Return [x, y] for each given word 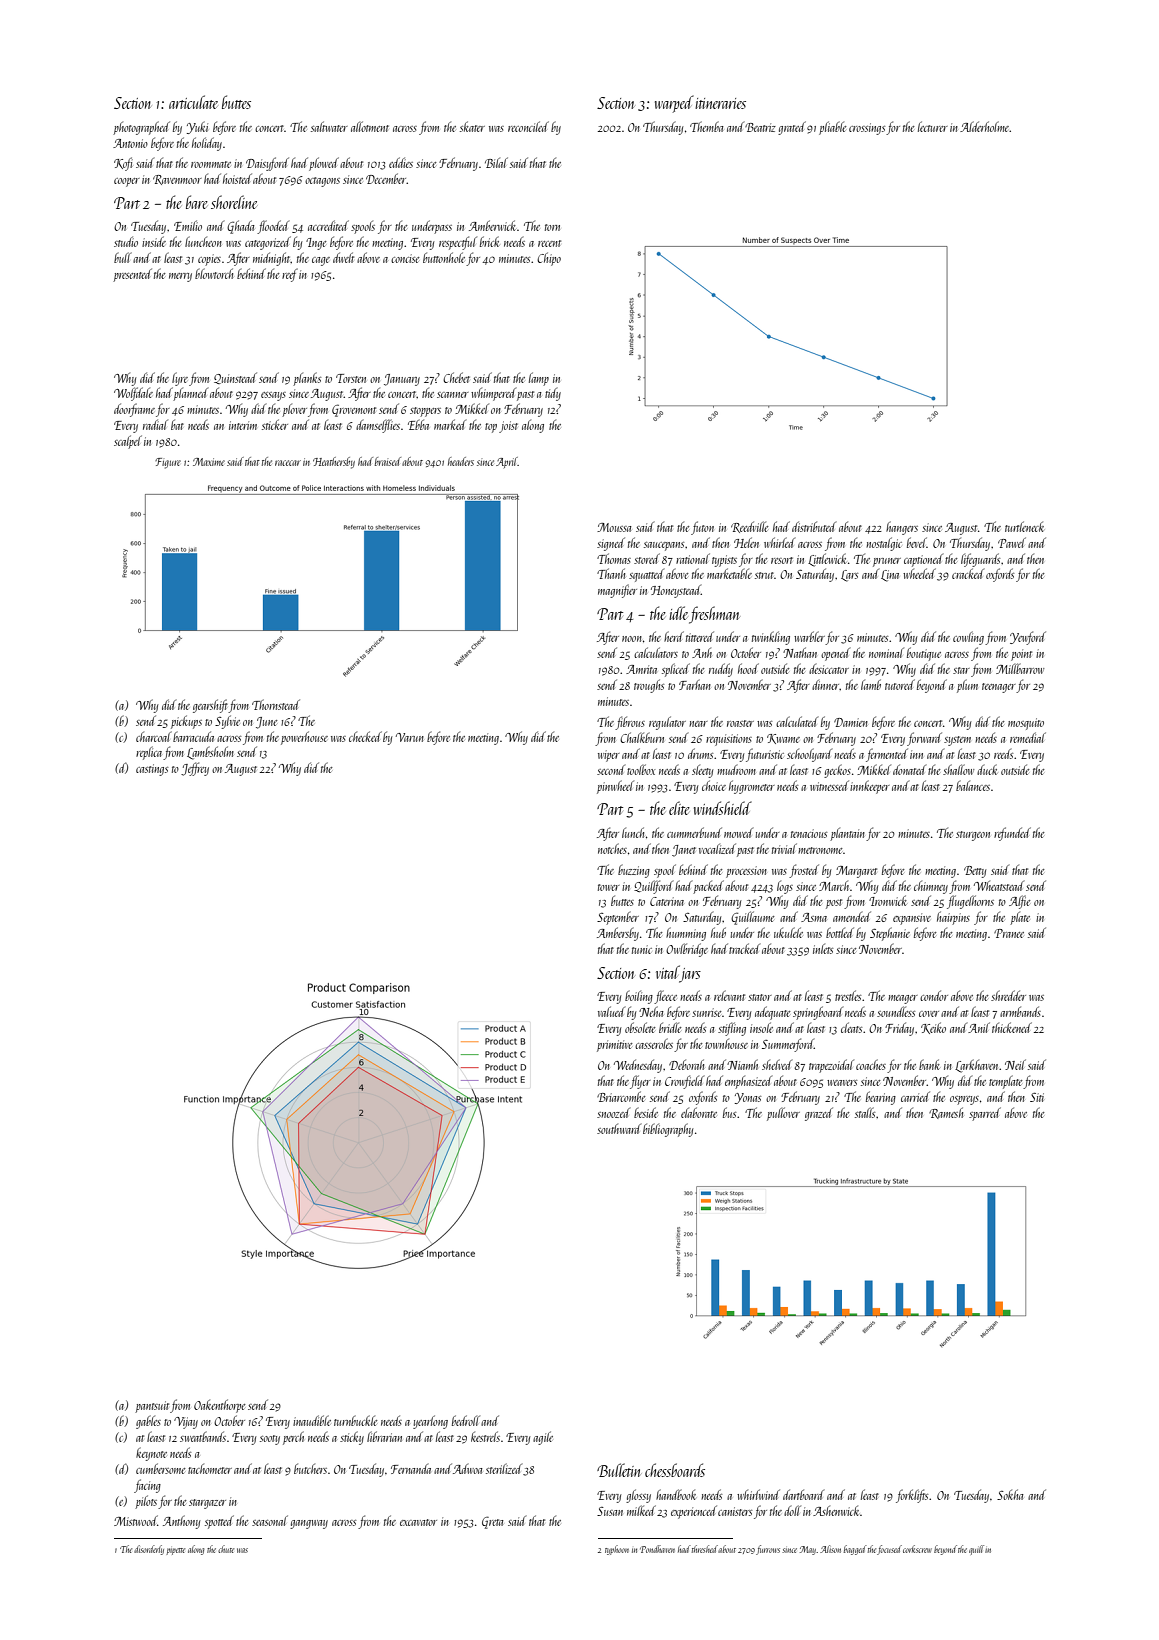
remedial [1028, 737]
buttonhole [444, 257]
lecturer [933, 126]
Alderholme [985, 126]
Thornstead [276, 704]
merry [180, 277]
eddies [401, 162]
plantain [848, 834]
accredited [328, 225]
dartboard [803, 1494]
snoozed [613, 1113]
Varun [410, 737]
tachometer [210, 1469]
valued [611, 1011]
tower [609, 887]
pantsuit [152, 1407]
